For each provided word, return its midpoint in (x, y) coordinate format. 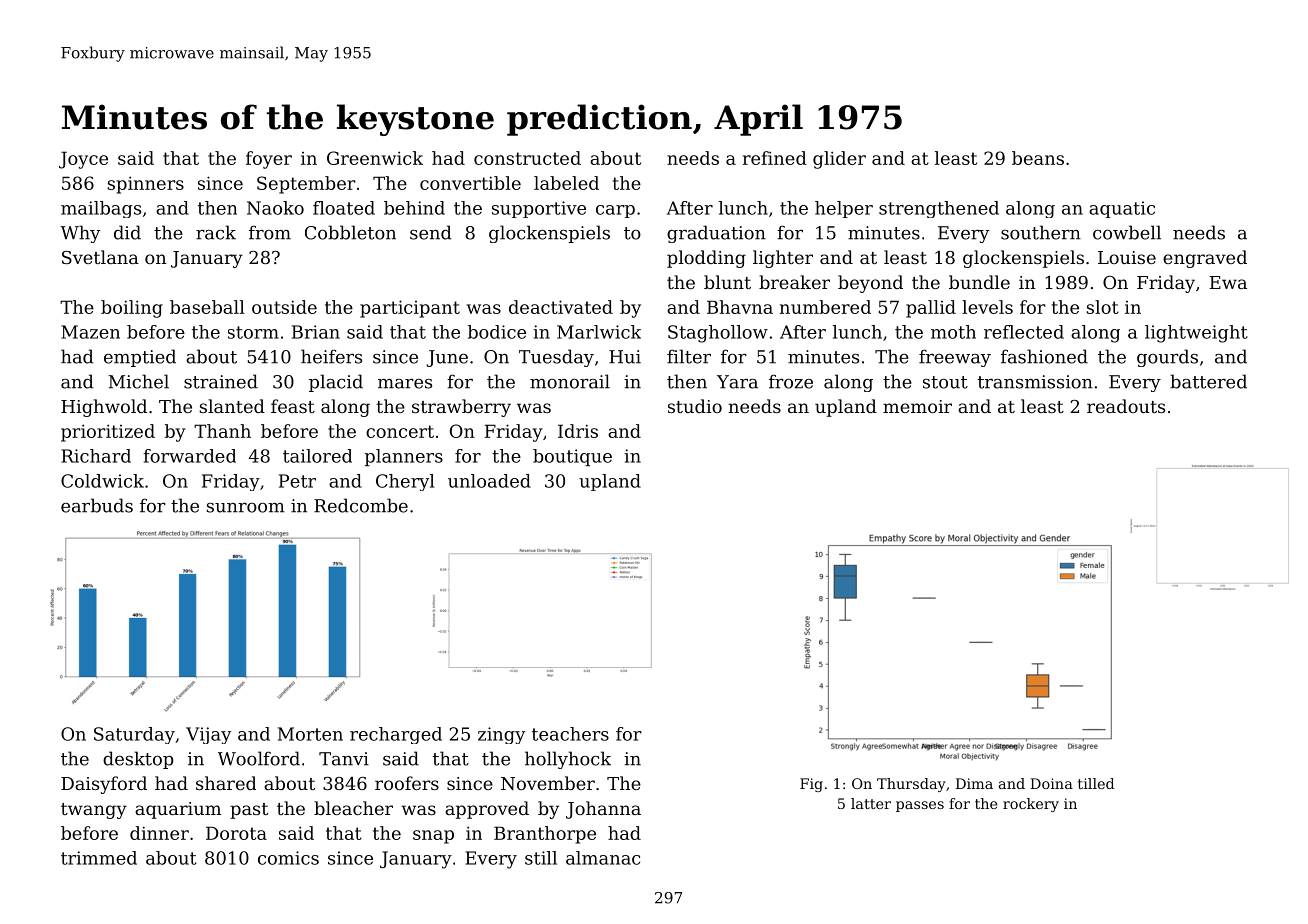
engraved (1205, 259)
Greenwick (375, 158)
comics (288, 858)
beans (1038, 158)
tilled (1096, 783)
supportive (539, 209)
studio (695, 406)
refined (775, 158)
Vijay (208, 735)
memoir (917, 406)
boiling (132, 309)
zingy (501, 735)
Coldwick (102, 481)
